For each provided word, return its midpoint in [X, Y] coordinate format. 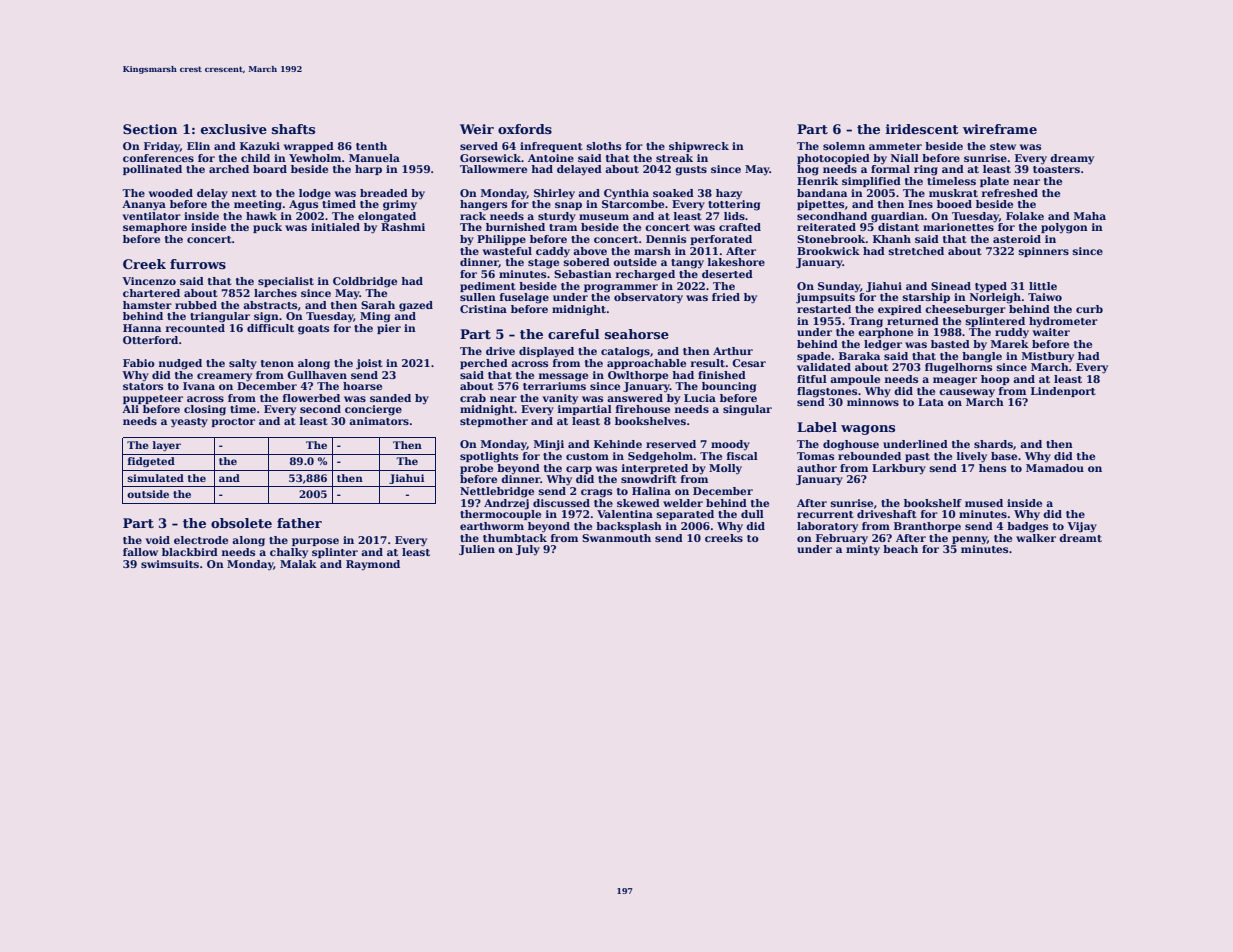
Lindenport [1063, 392]
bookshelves [650, 421]
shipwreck [699, 147]
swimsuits [170, 564]
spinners [1044, 252]
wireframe [1000, 129]
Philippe [501, 240]
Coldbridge [365, 282]
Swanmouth [616, 538]
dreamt [1080, 538]
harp [368, 170]
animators [379, 421]
